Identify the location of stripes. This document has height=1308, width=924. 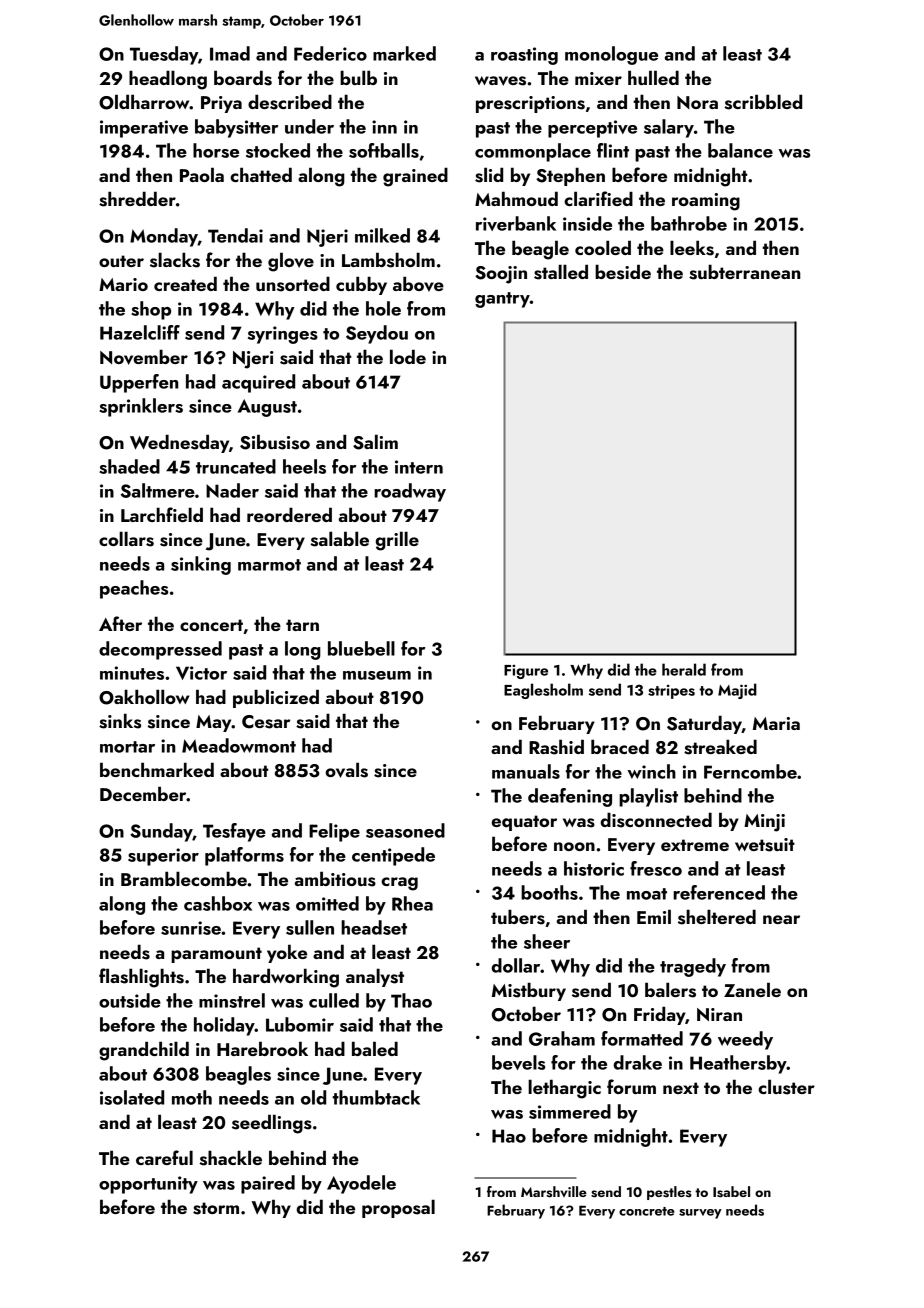
(671, 692).
